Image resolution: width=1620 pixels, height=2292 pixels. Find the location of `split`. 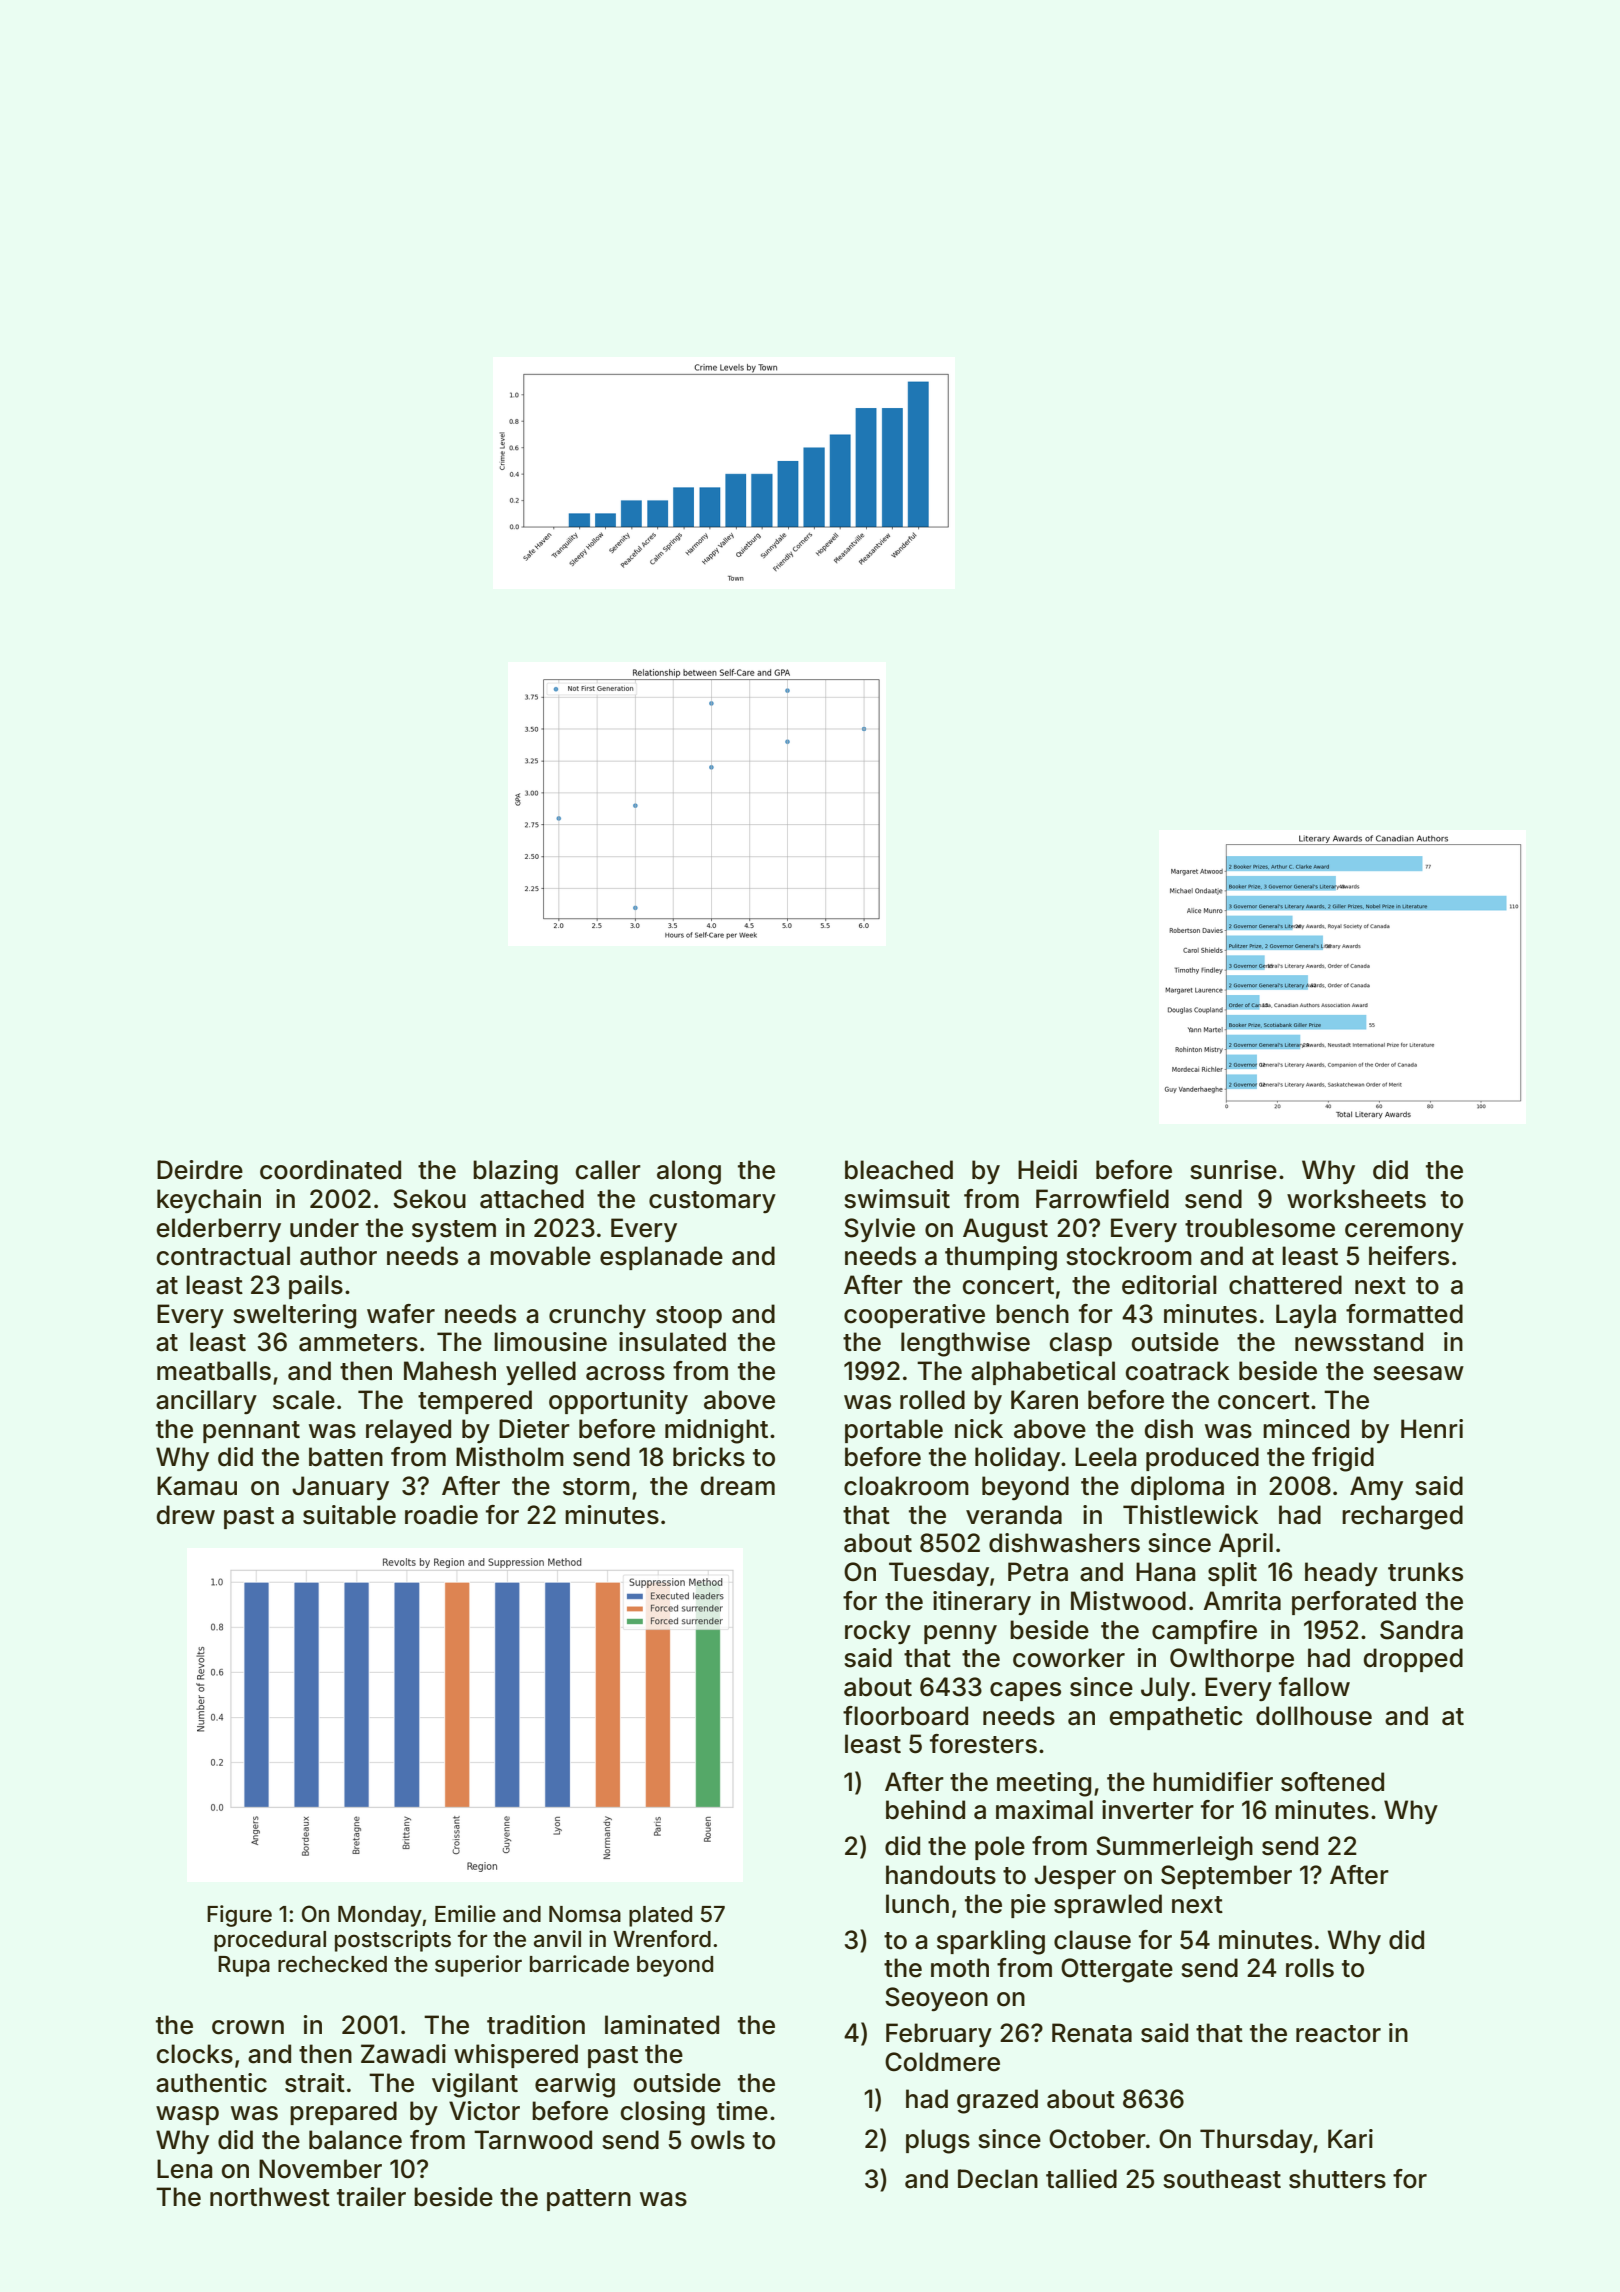

split is located at coordinates (1232, 1574).
